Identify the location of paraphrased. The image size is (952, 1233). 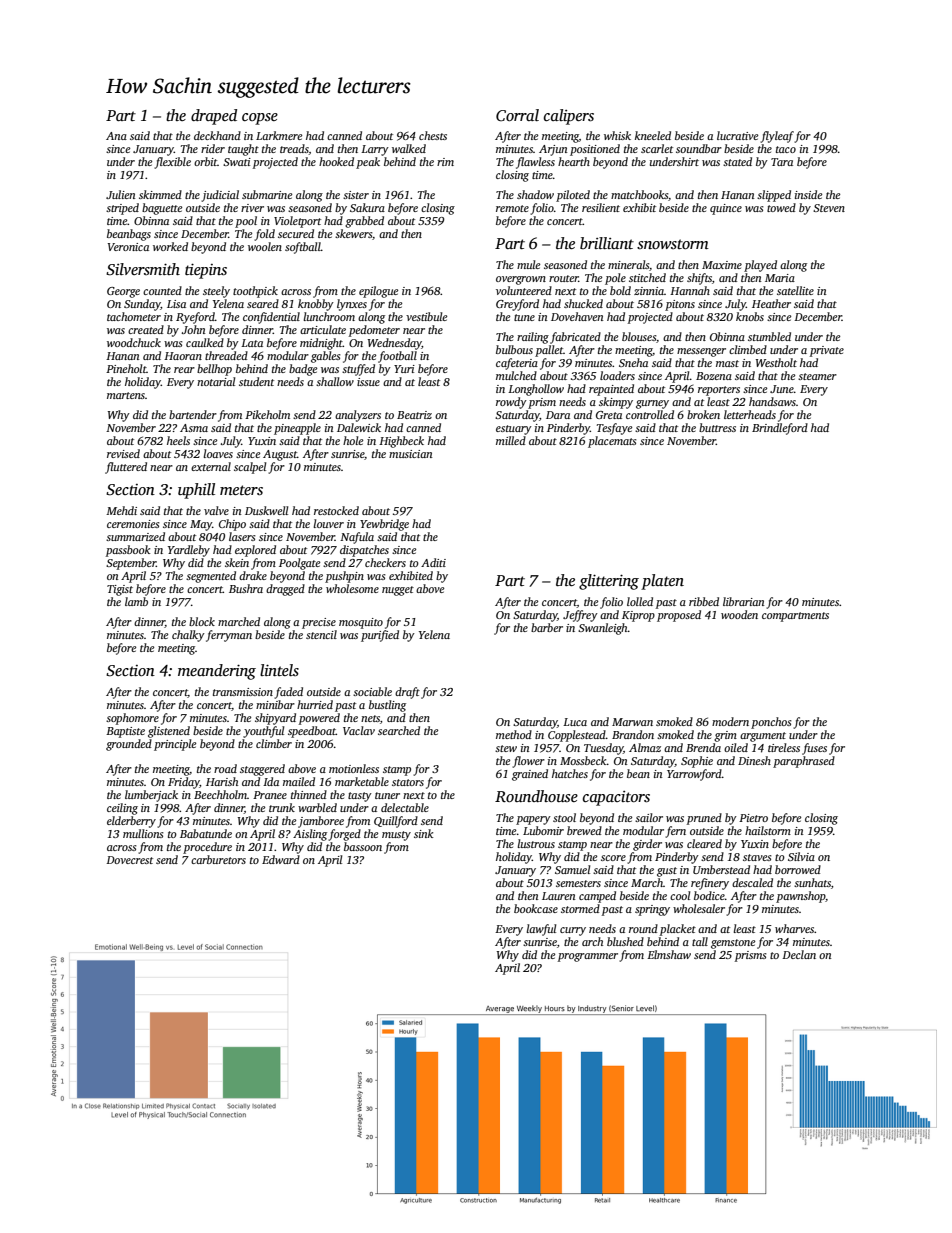
(804, 762).
